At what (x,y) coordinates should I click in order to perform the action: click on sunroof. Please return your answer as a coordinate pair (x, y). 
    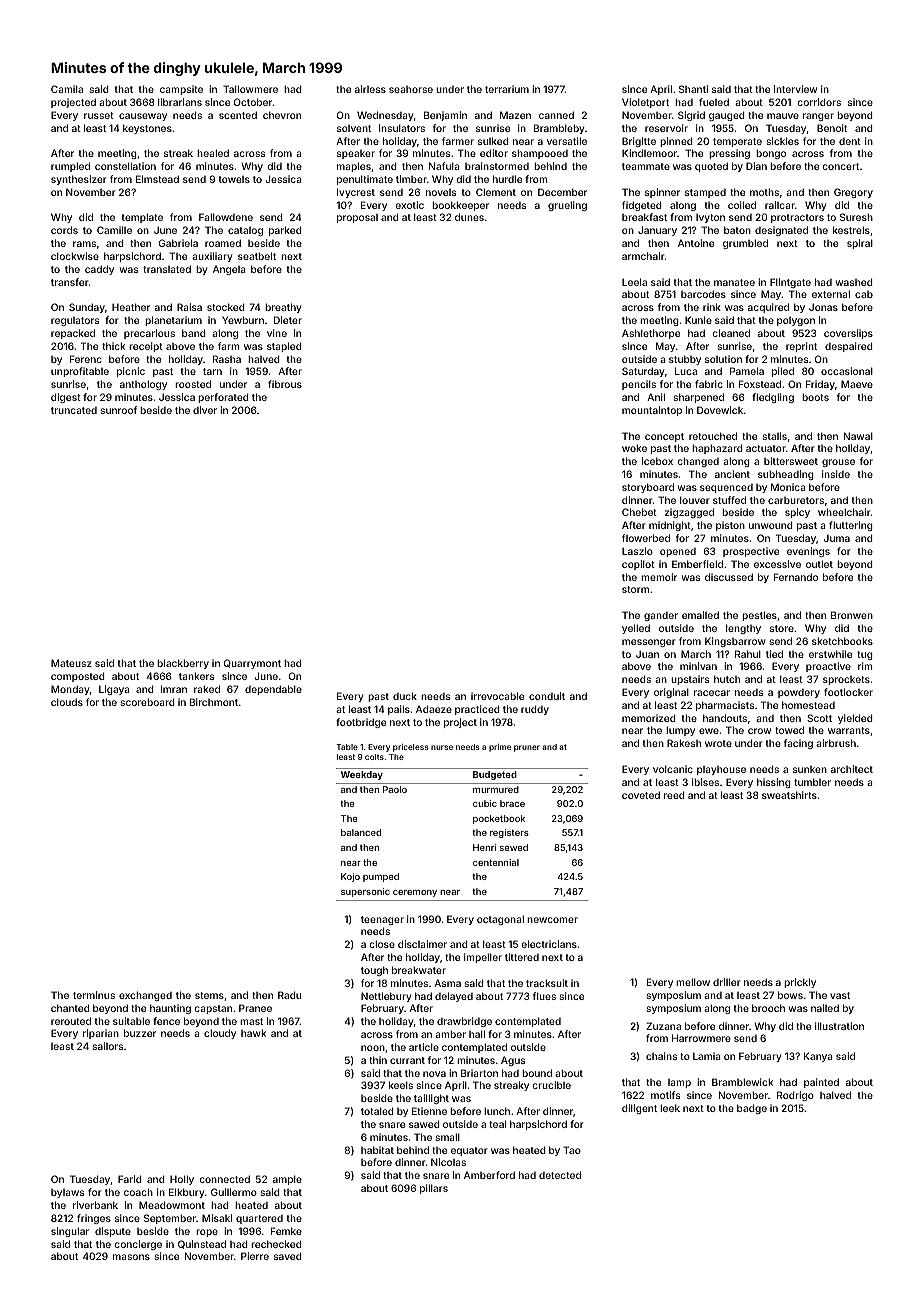
    Looking at the image, I should click on (118, 410).
